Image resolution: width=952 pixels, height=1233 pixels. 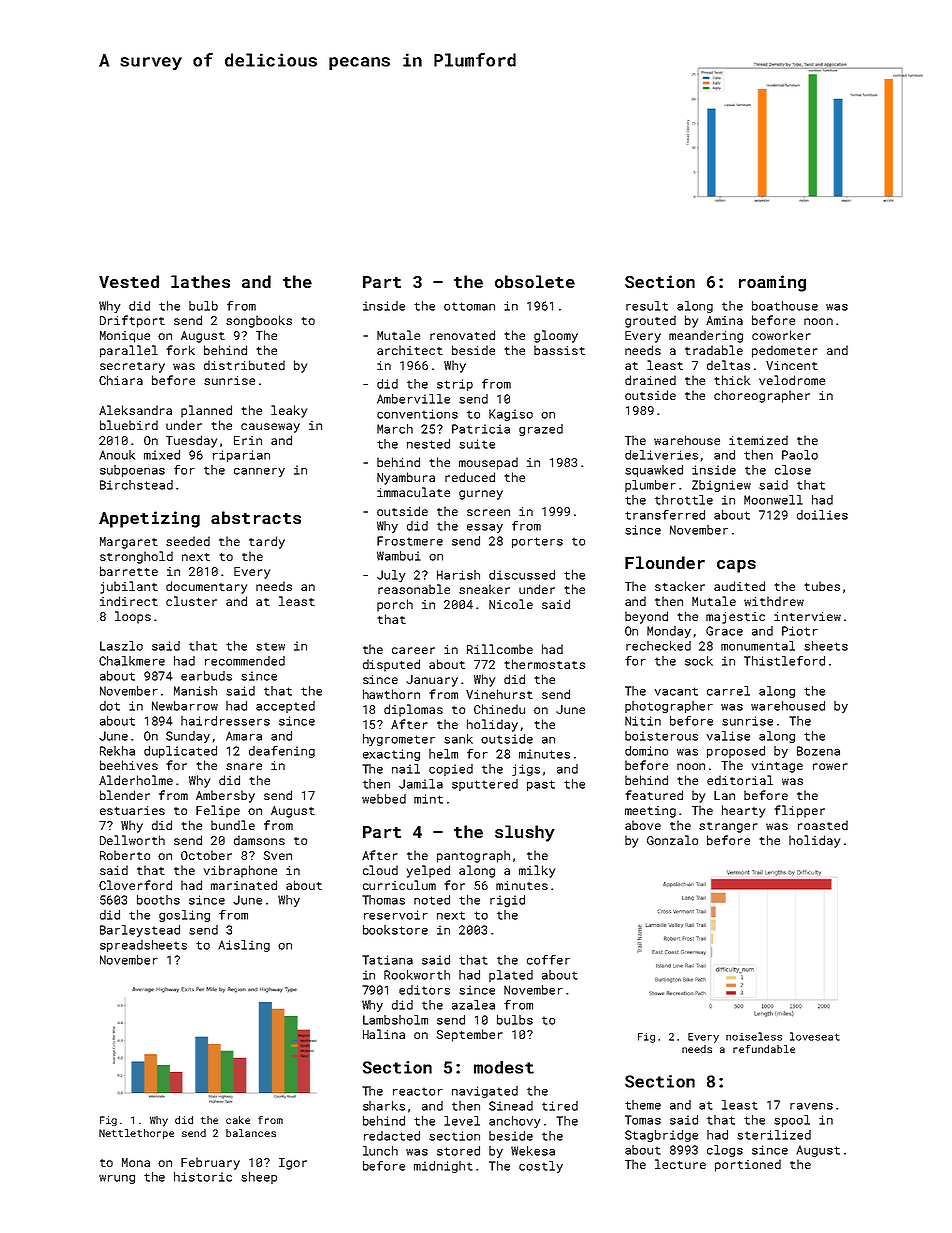 I want to click on midnight, so click(x=443, y=1167).
